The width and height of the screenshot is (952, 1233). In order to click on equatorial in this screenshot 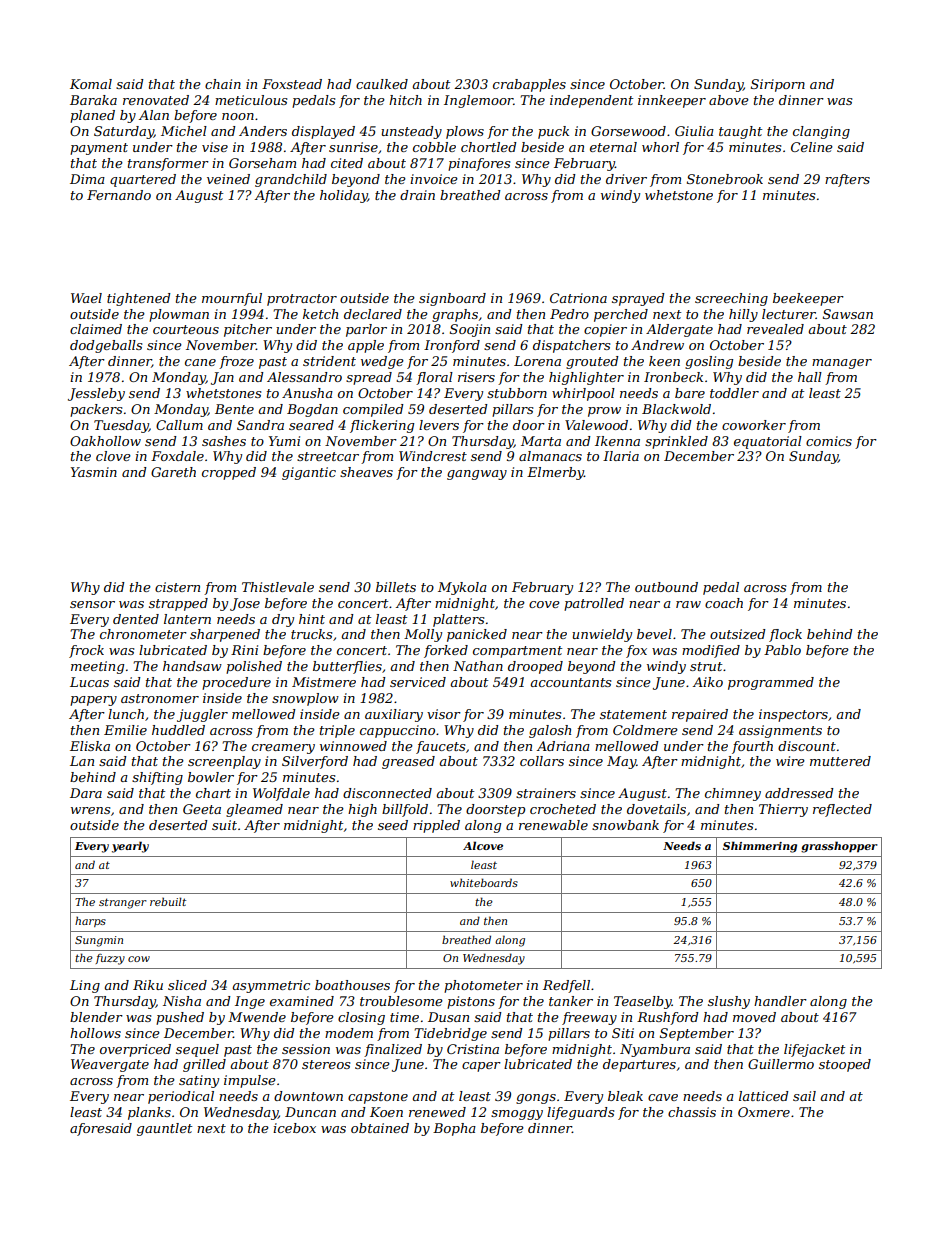, I will do `click(768, 442)`.
